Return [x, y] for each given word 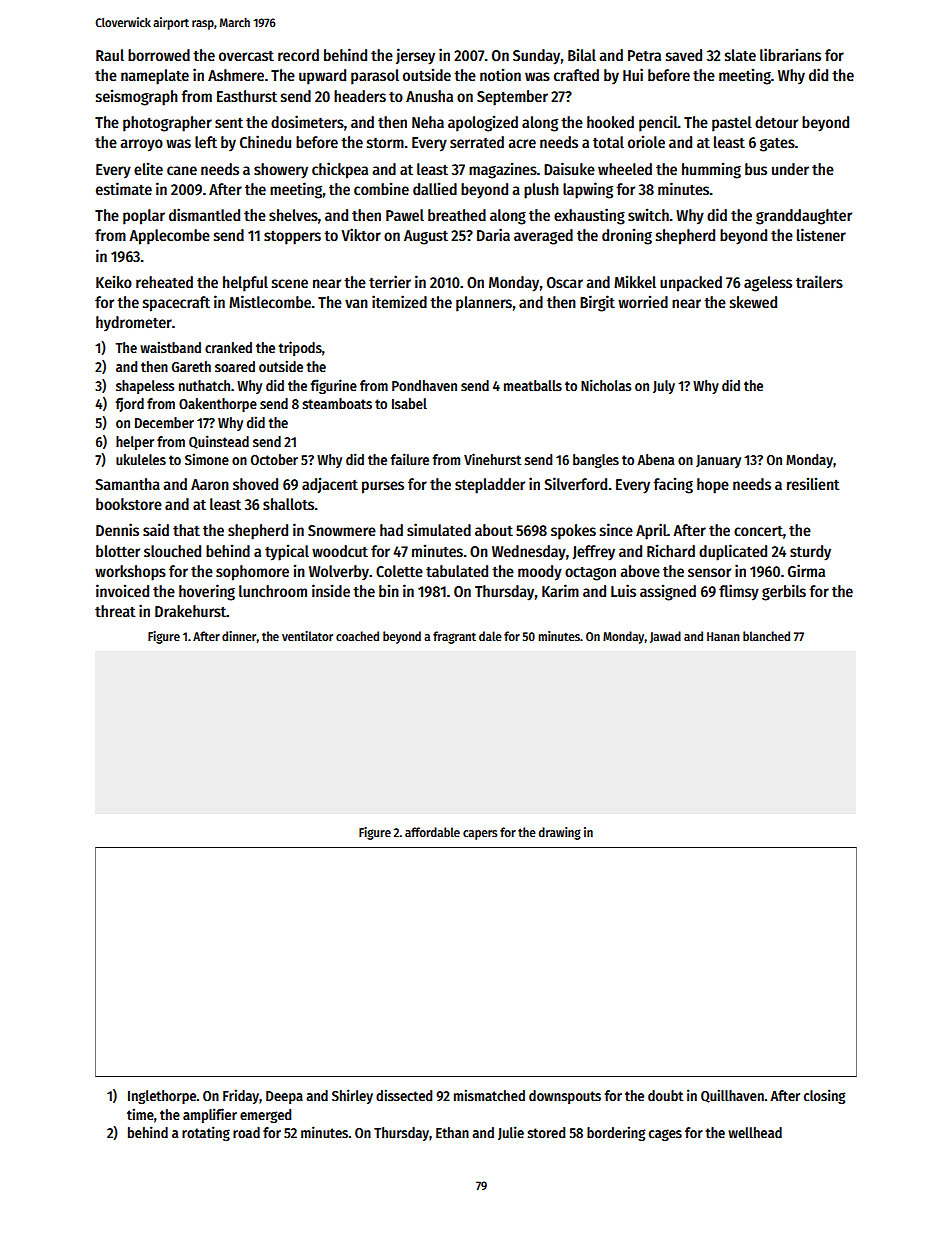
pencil [658, 123]
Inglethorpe [162, 1097]
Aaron [210, 484]
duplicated [733, 552]
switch [648, 214]
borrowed [159, 55]
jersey [415, 56]
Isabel [409, 403]
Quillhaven [732, 1096]
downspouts [565, 1097]
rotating [206, 1133]
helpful [245, 284]
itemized [399, 301]
